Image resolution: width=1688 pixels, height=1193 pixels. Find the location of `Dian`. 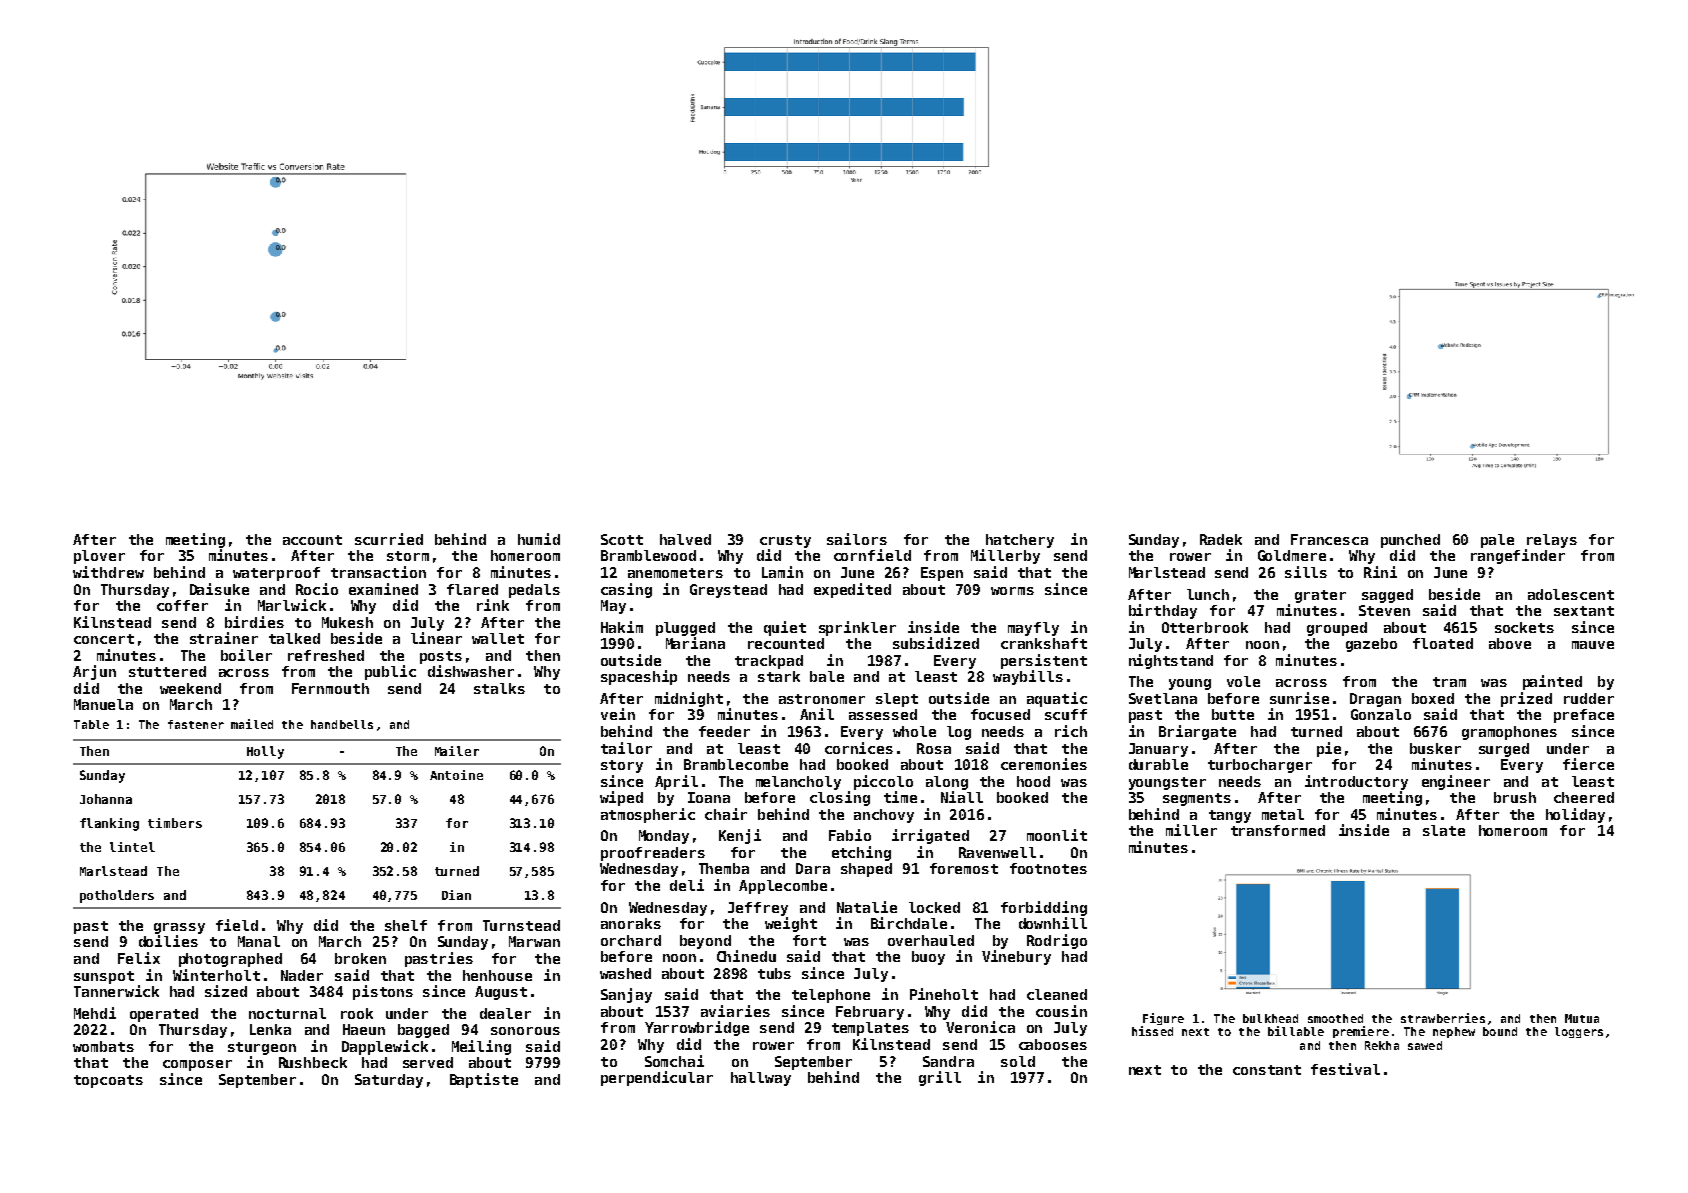

Dian is located at coordinates (456, 895).
